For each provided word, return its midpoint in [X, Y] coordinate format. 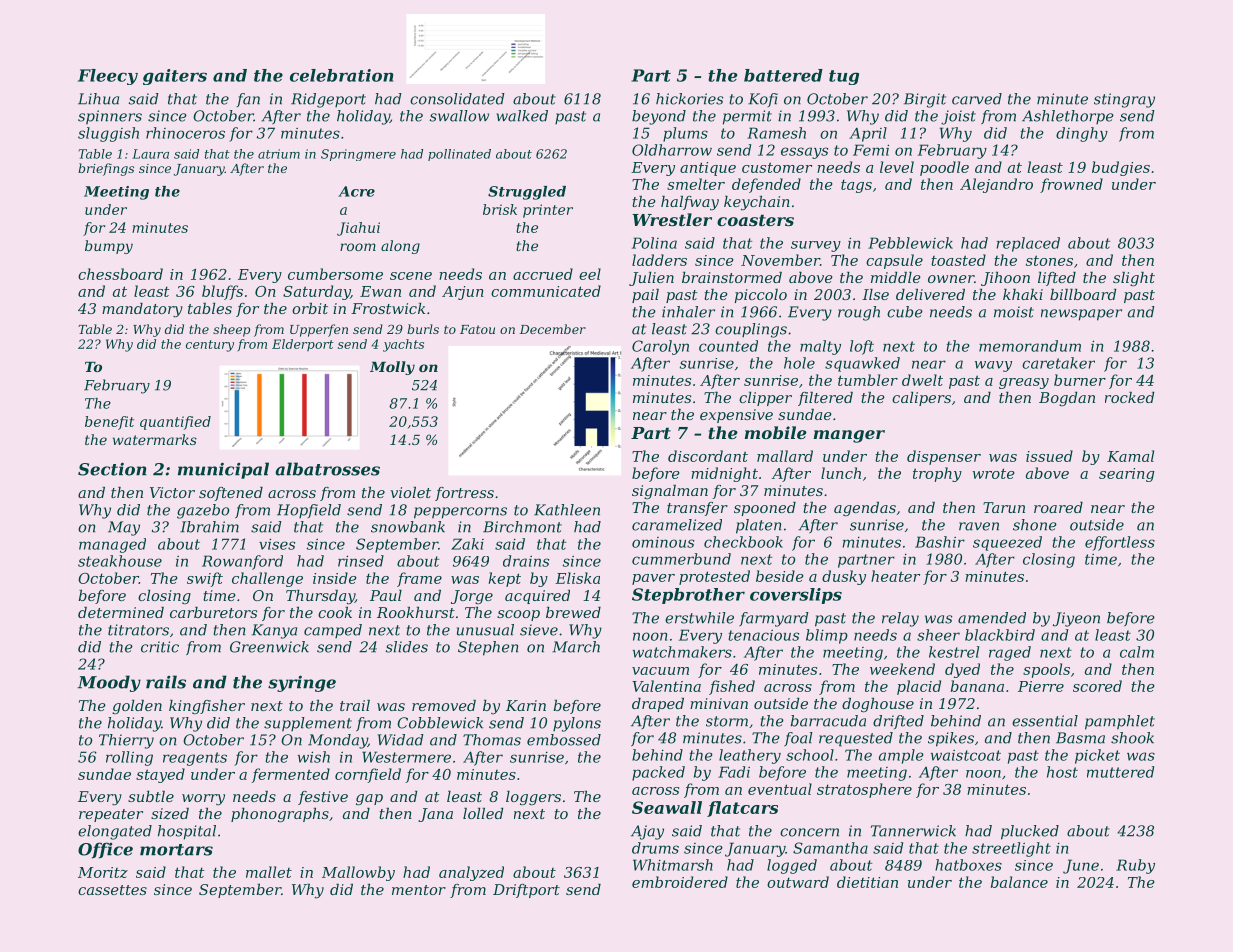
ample [901, 756]
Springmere [358, 155]
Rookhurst [416, 612]
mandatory [142, 310]
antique [708, 169]
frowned [1071, 185]
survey [816, 246]
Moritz [103, 872]
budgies [1121, 168]
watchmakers [682, 652]
